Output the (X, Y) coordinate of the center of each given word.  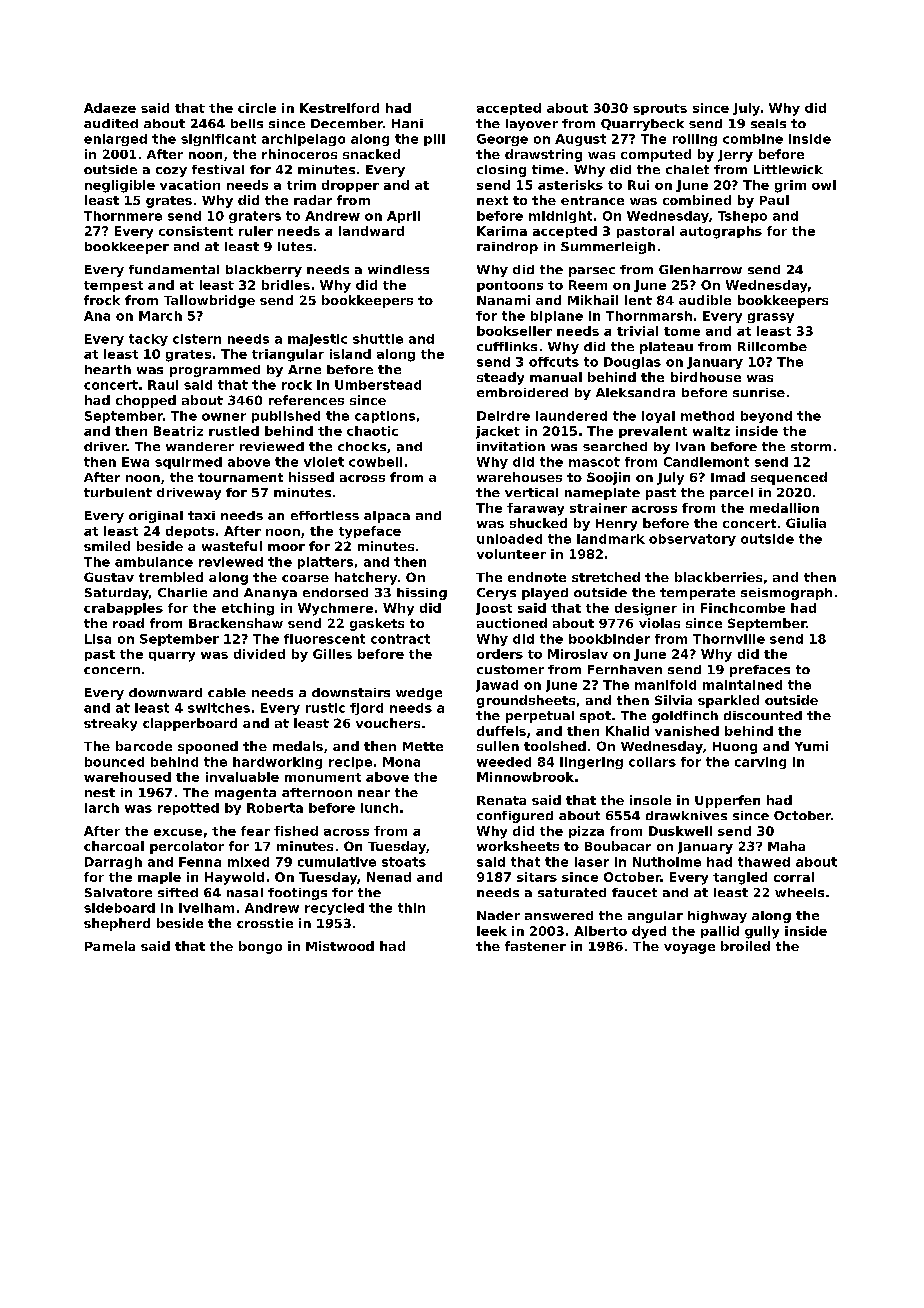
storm (811, 446)
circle (257, 108)
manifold (665, 685)
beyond (766, 417)
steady (500, 378)
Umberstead (378, 385)
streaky (110, 724)
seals (768, 123)
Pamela (110, 946)
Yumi (811, 746)
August (580, 140)
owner (224, 417)
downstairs (351, 692)
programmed (215, 371)
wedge (419, 694)
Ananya (270, 594)
